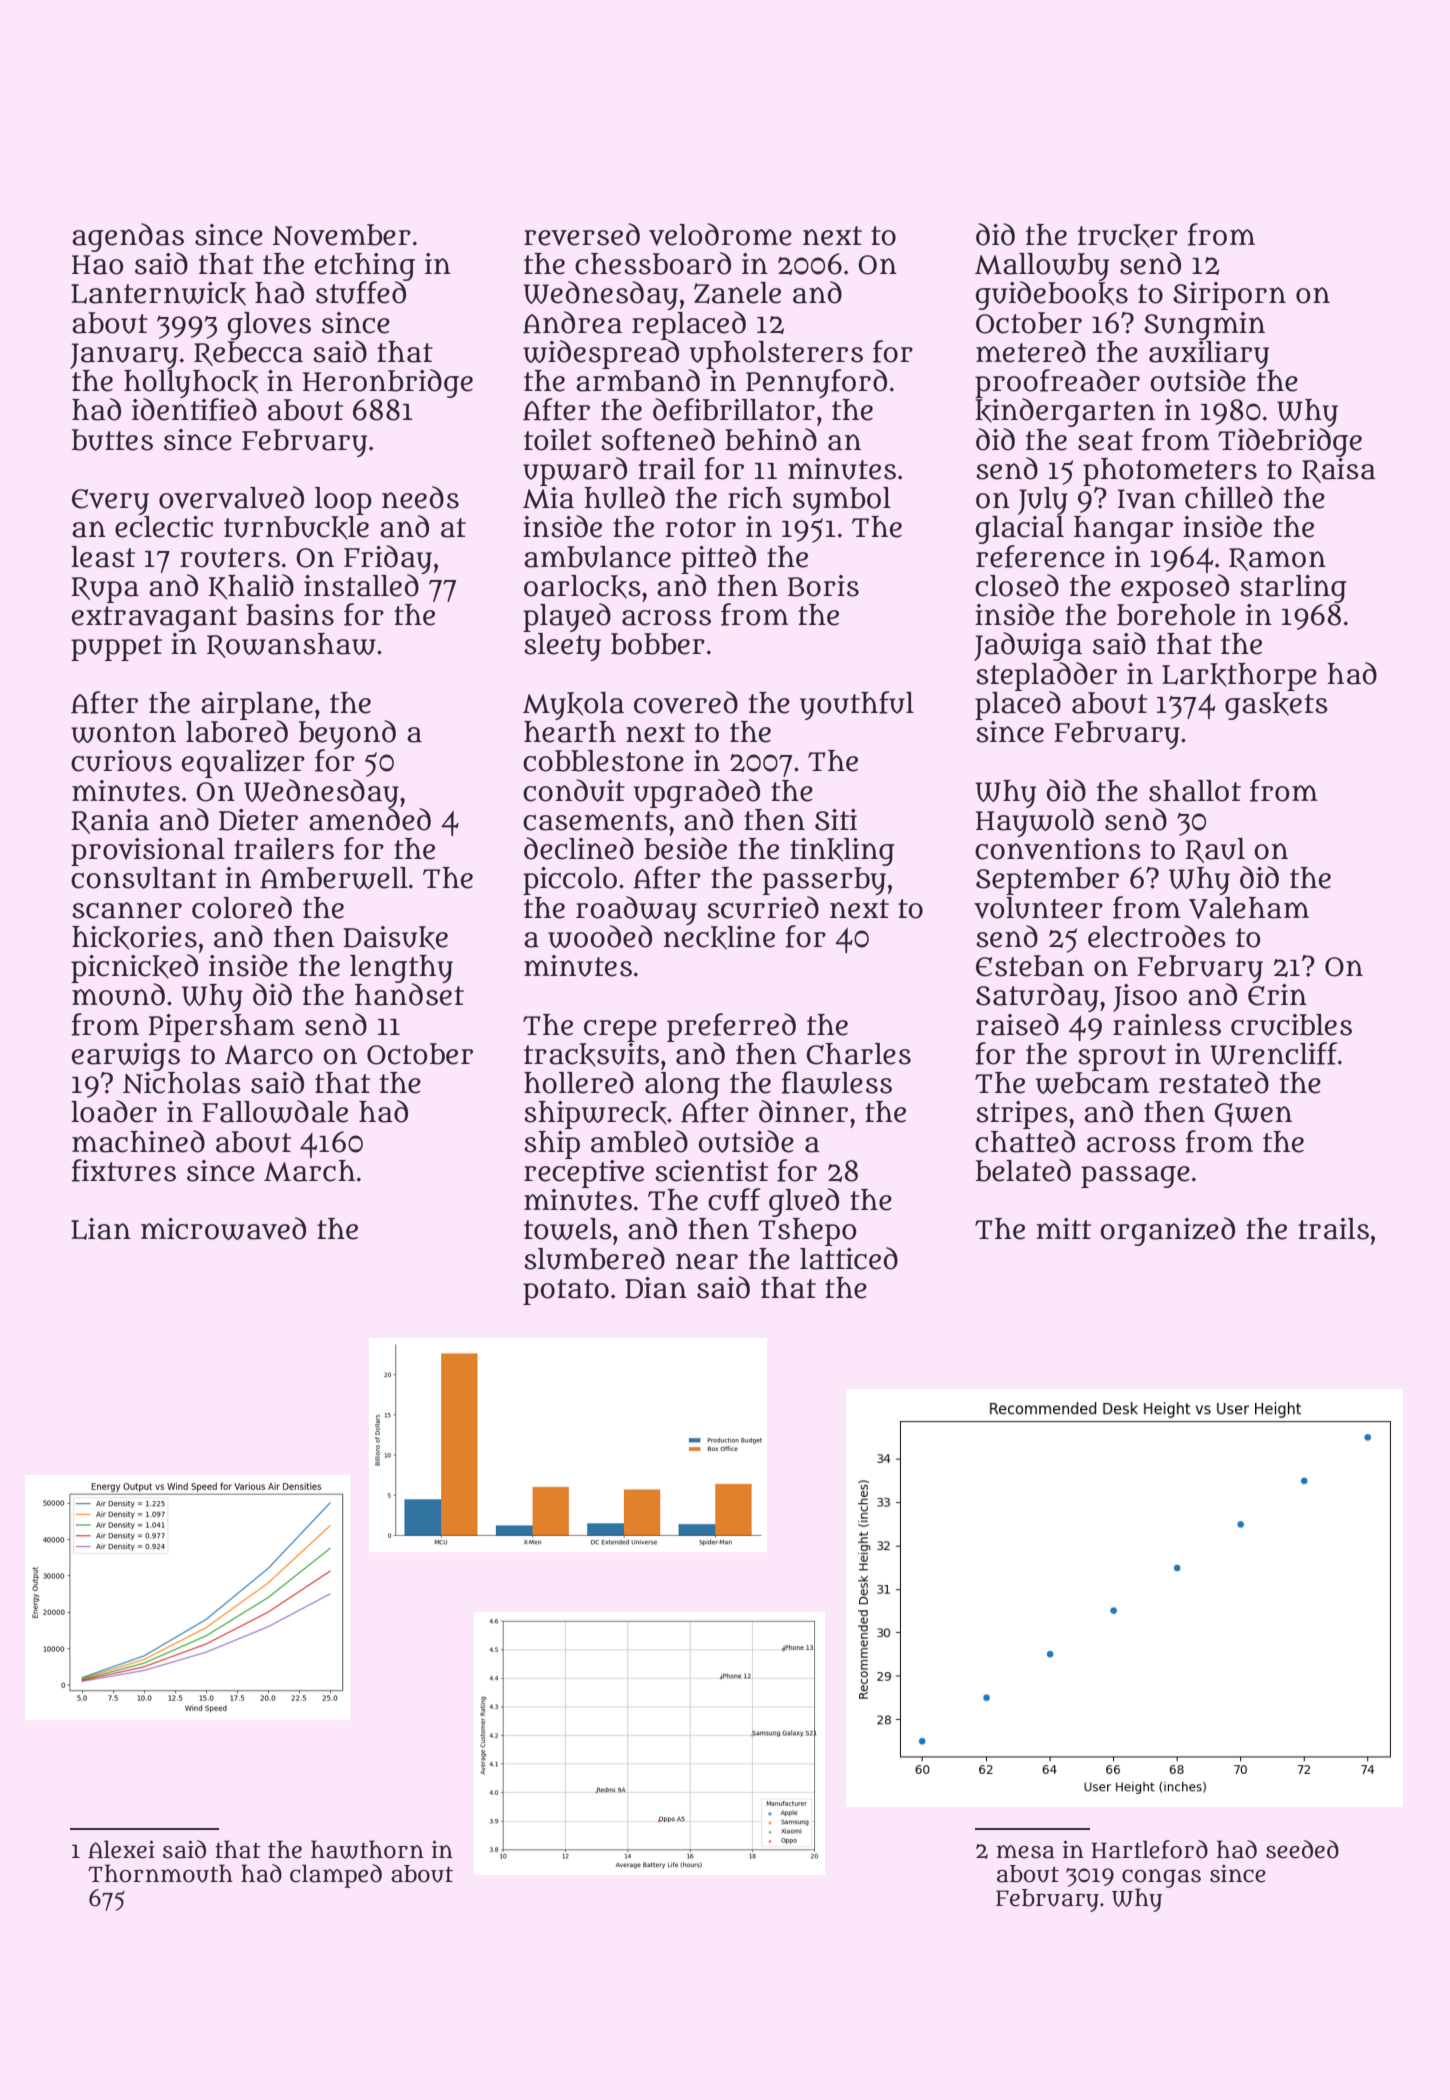  What do you see at coordinates (121, 1849) in the document?
I see `Alexei` at bounding box center [121, 1849].
